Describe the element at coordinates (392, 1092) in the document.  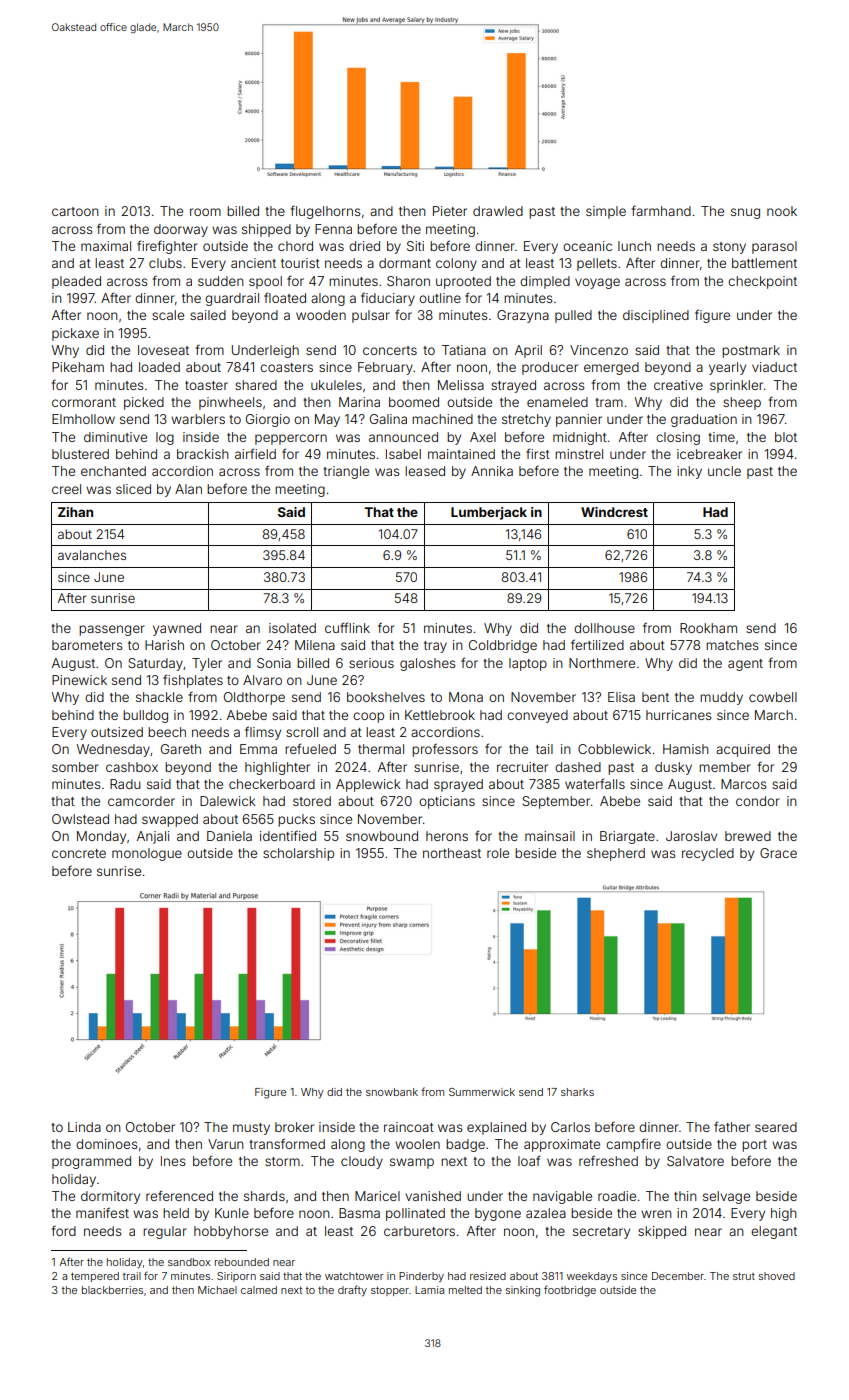
I see `snowbank` at that location.
